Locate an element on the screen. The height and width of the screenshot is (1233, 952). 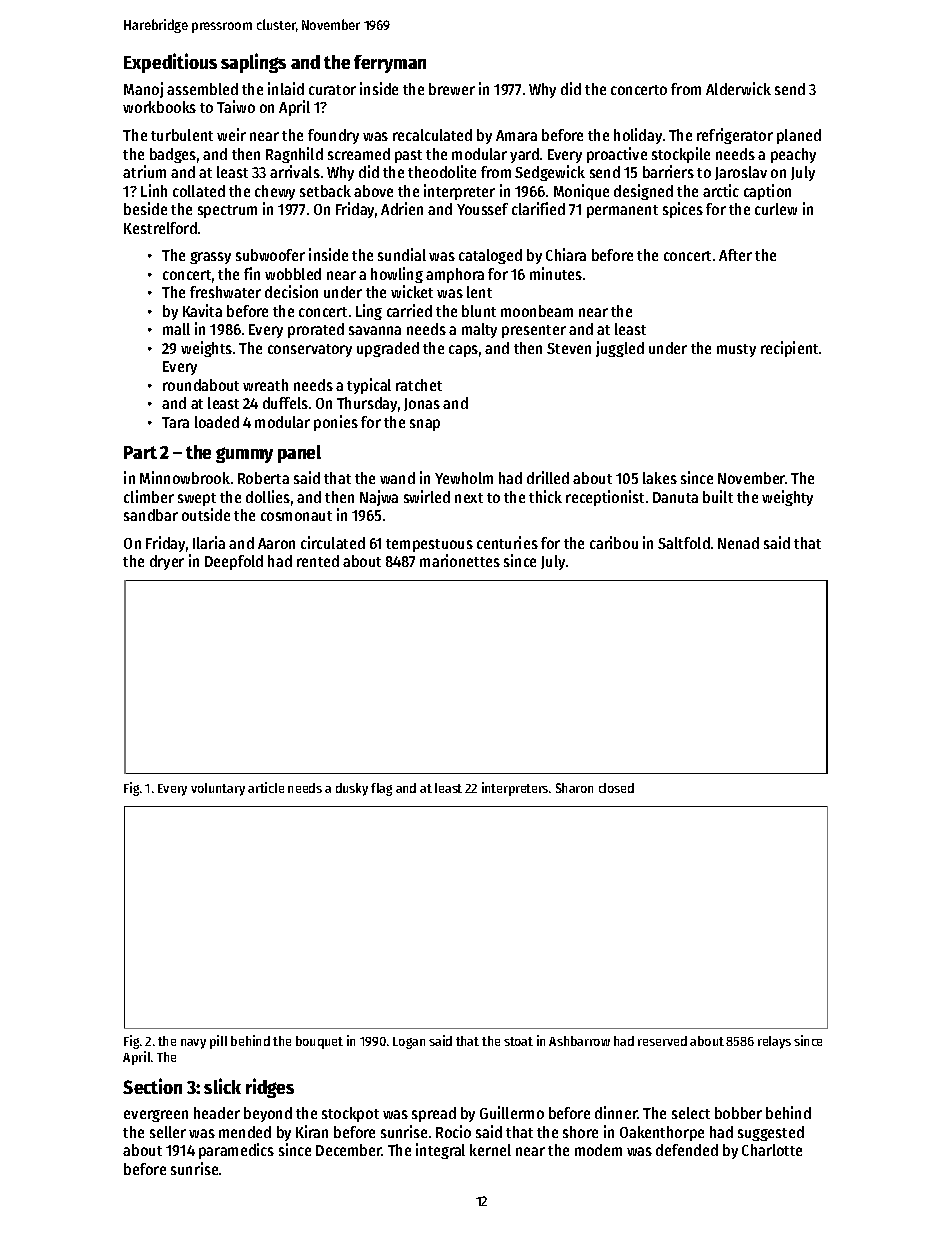
presenter is located at coordinates (534, 331).
